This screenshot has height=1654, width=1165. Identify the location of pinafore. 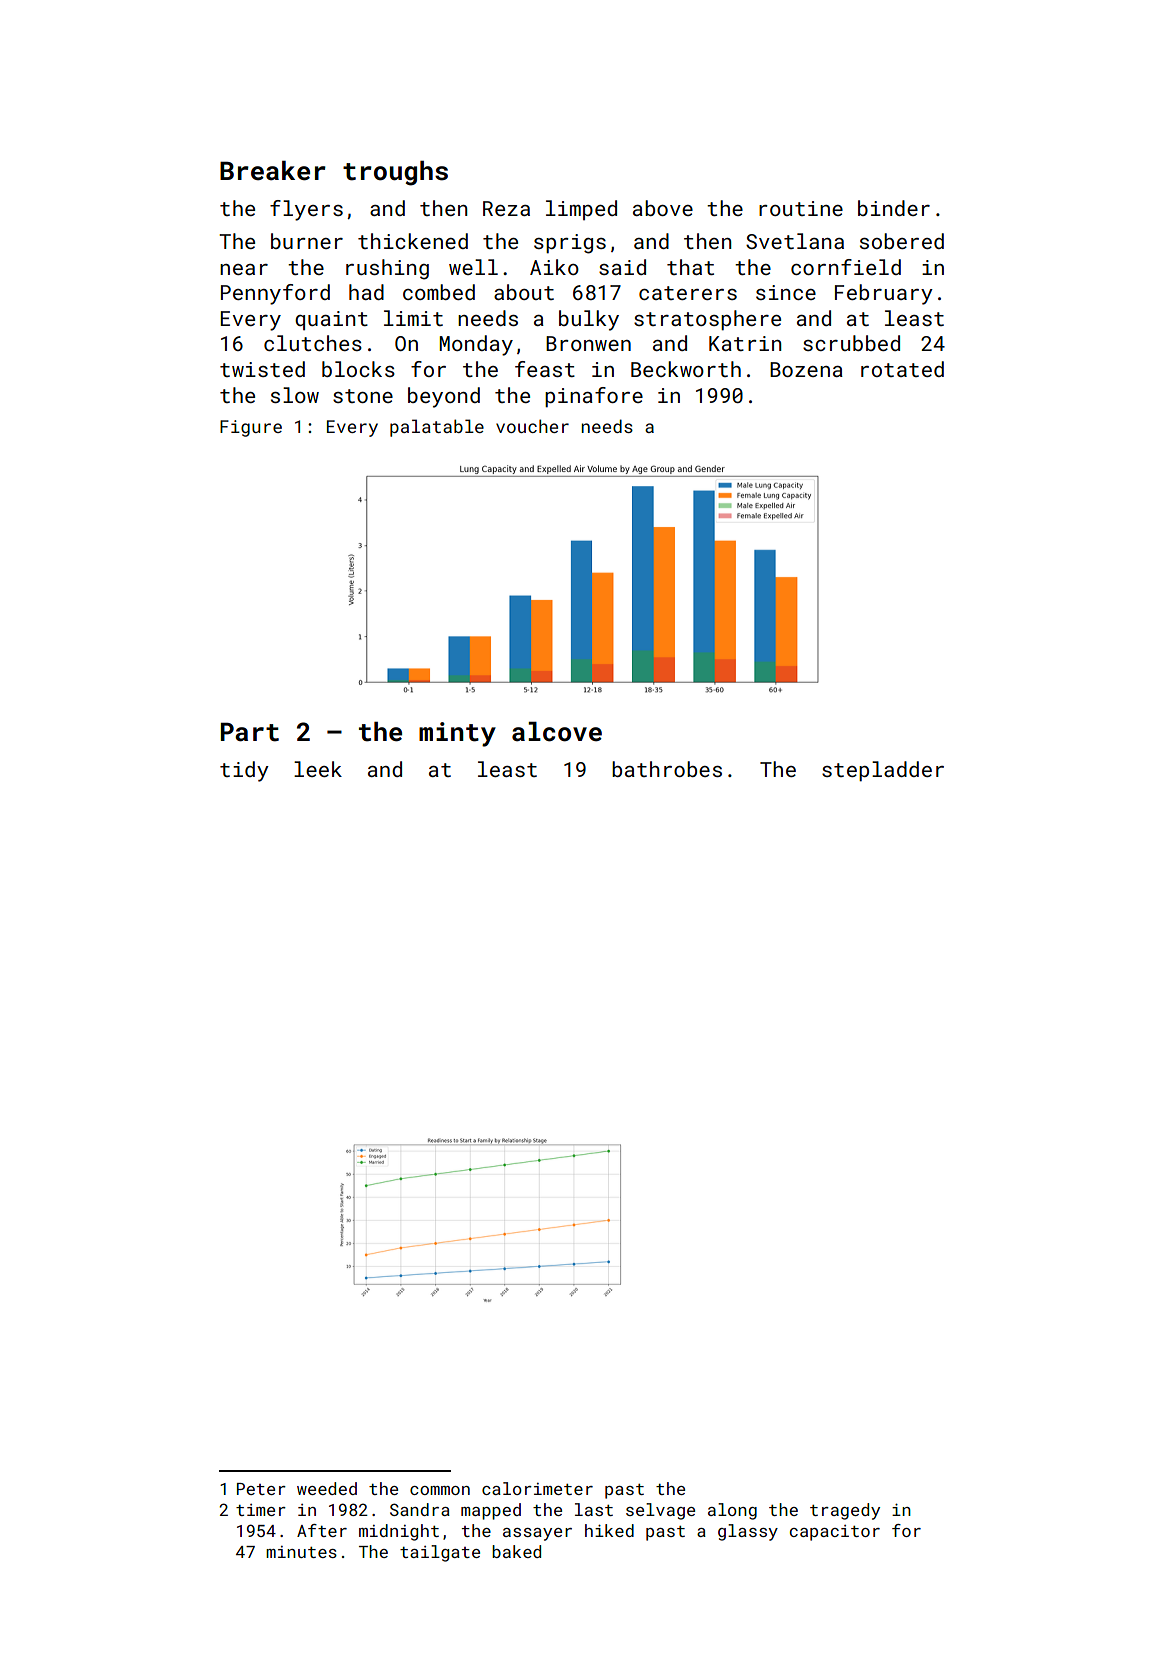
(594, 397).
